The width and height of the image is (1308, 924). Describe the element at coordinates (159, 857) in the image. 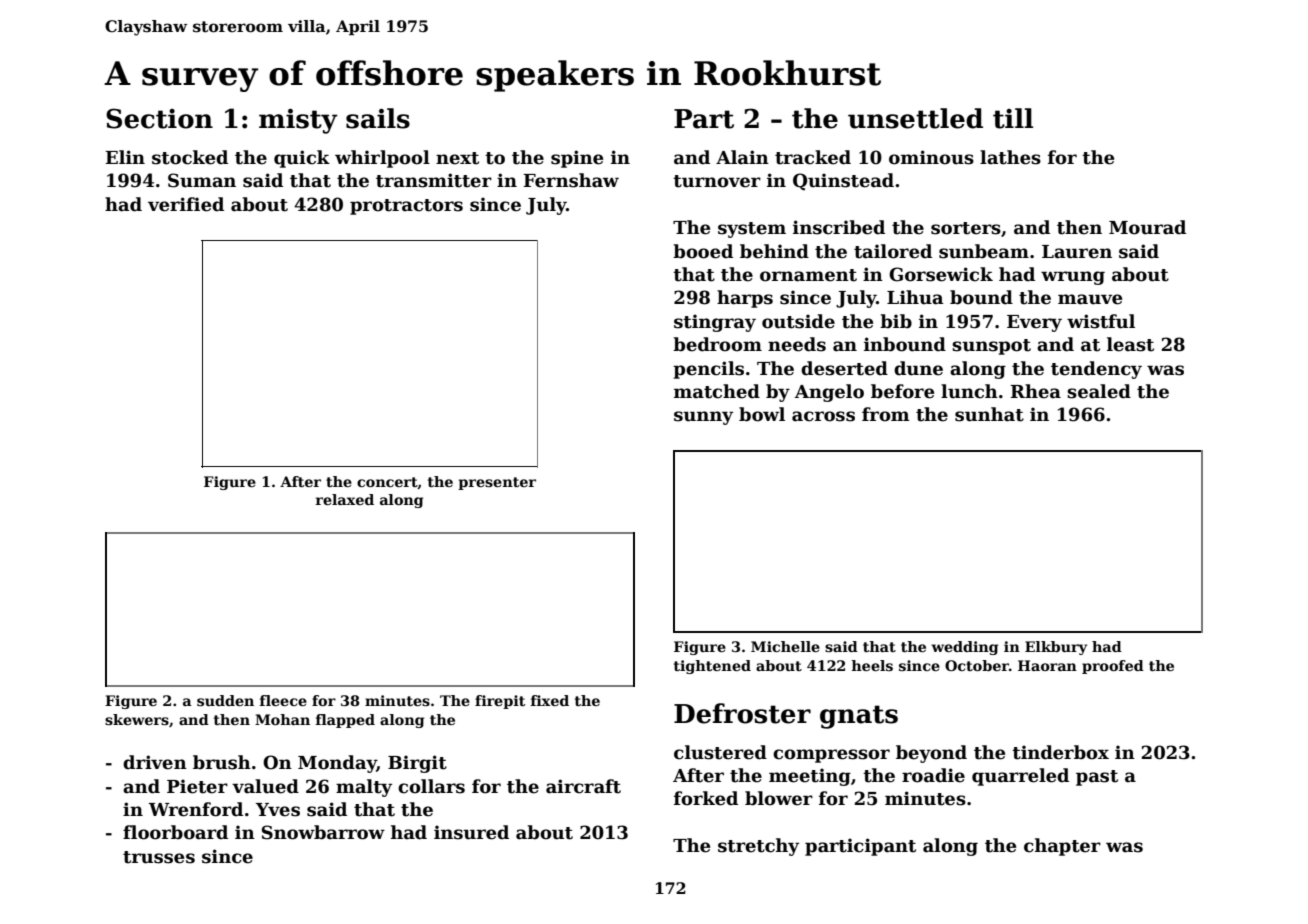

I see `trusses` at that location.
